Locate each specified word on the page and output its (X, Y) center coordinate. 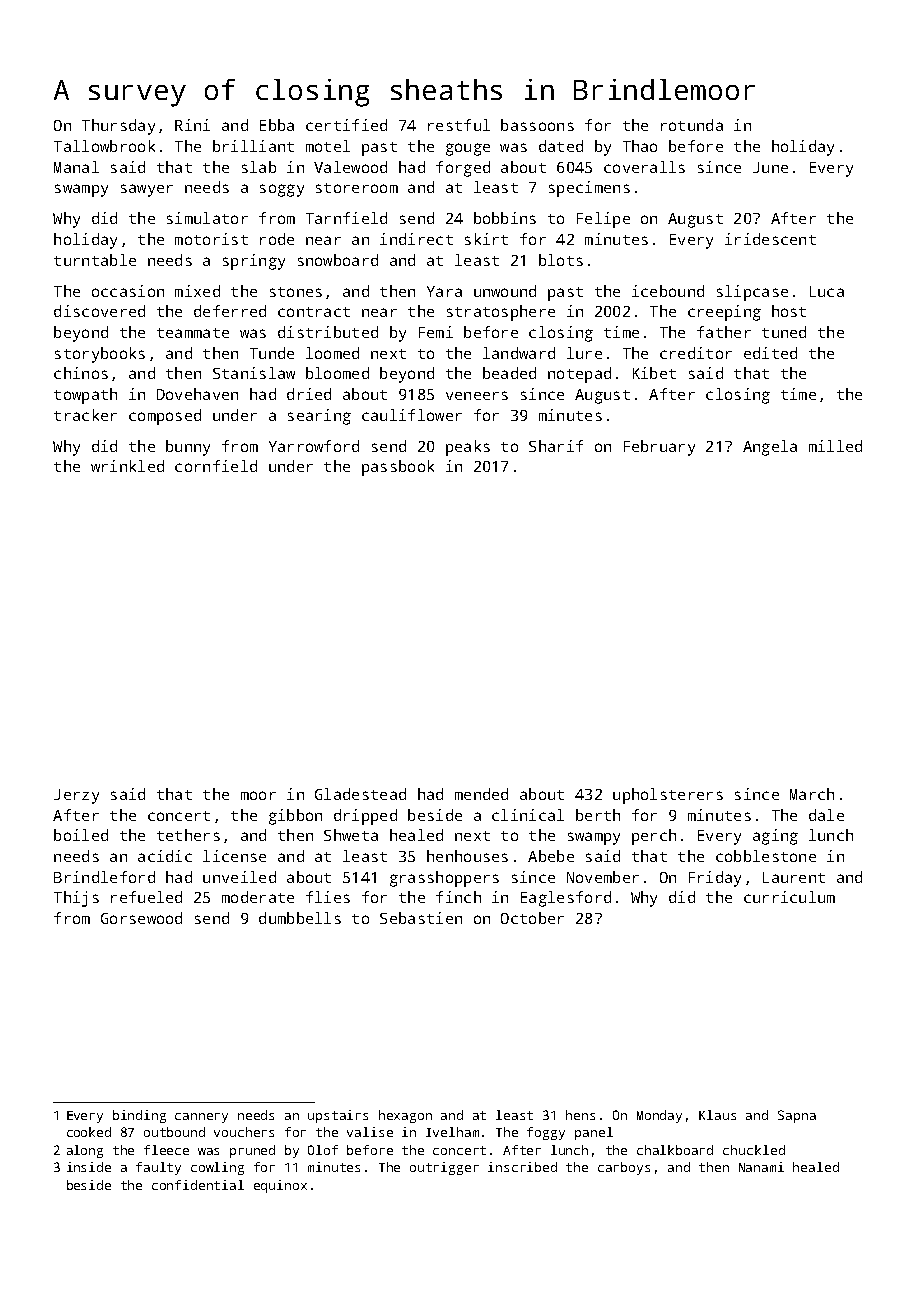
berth (598, 815)
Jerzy (76, 796)
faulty (158, 1168)
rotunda (692, 125)
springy (254, 262)
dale (826, 815)
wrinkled (127, 466)
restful (459, 125)
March (812, 794)
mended (481, 794)
